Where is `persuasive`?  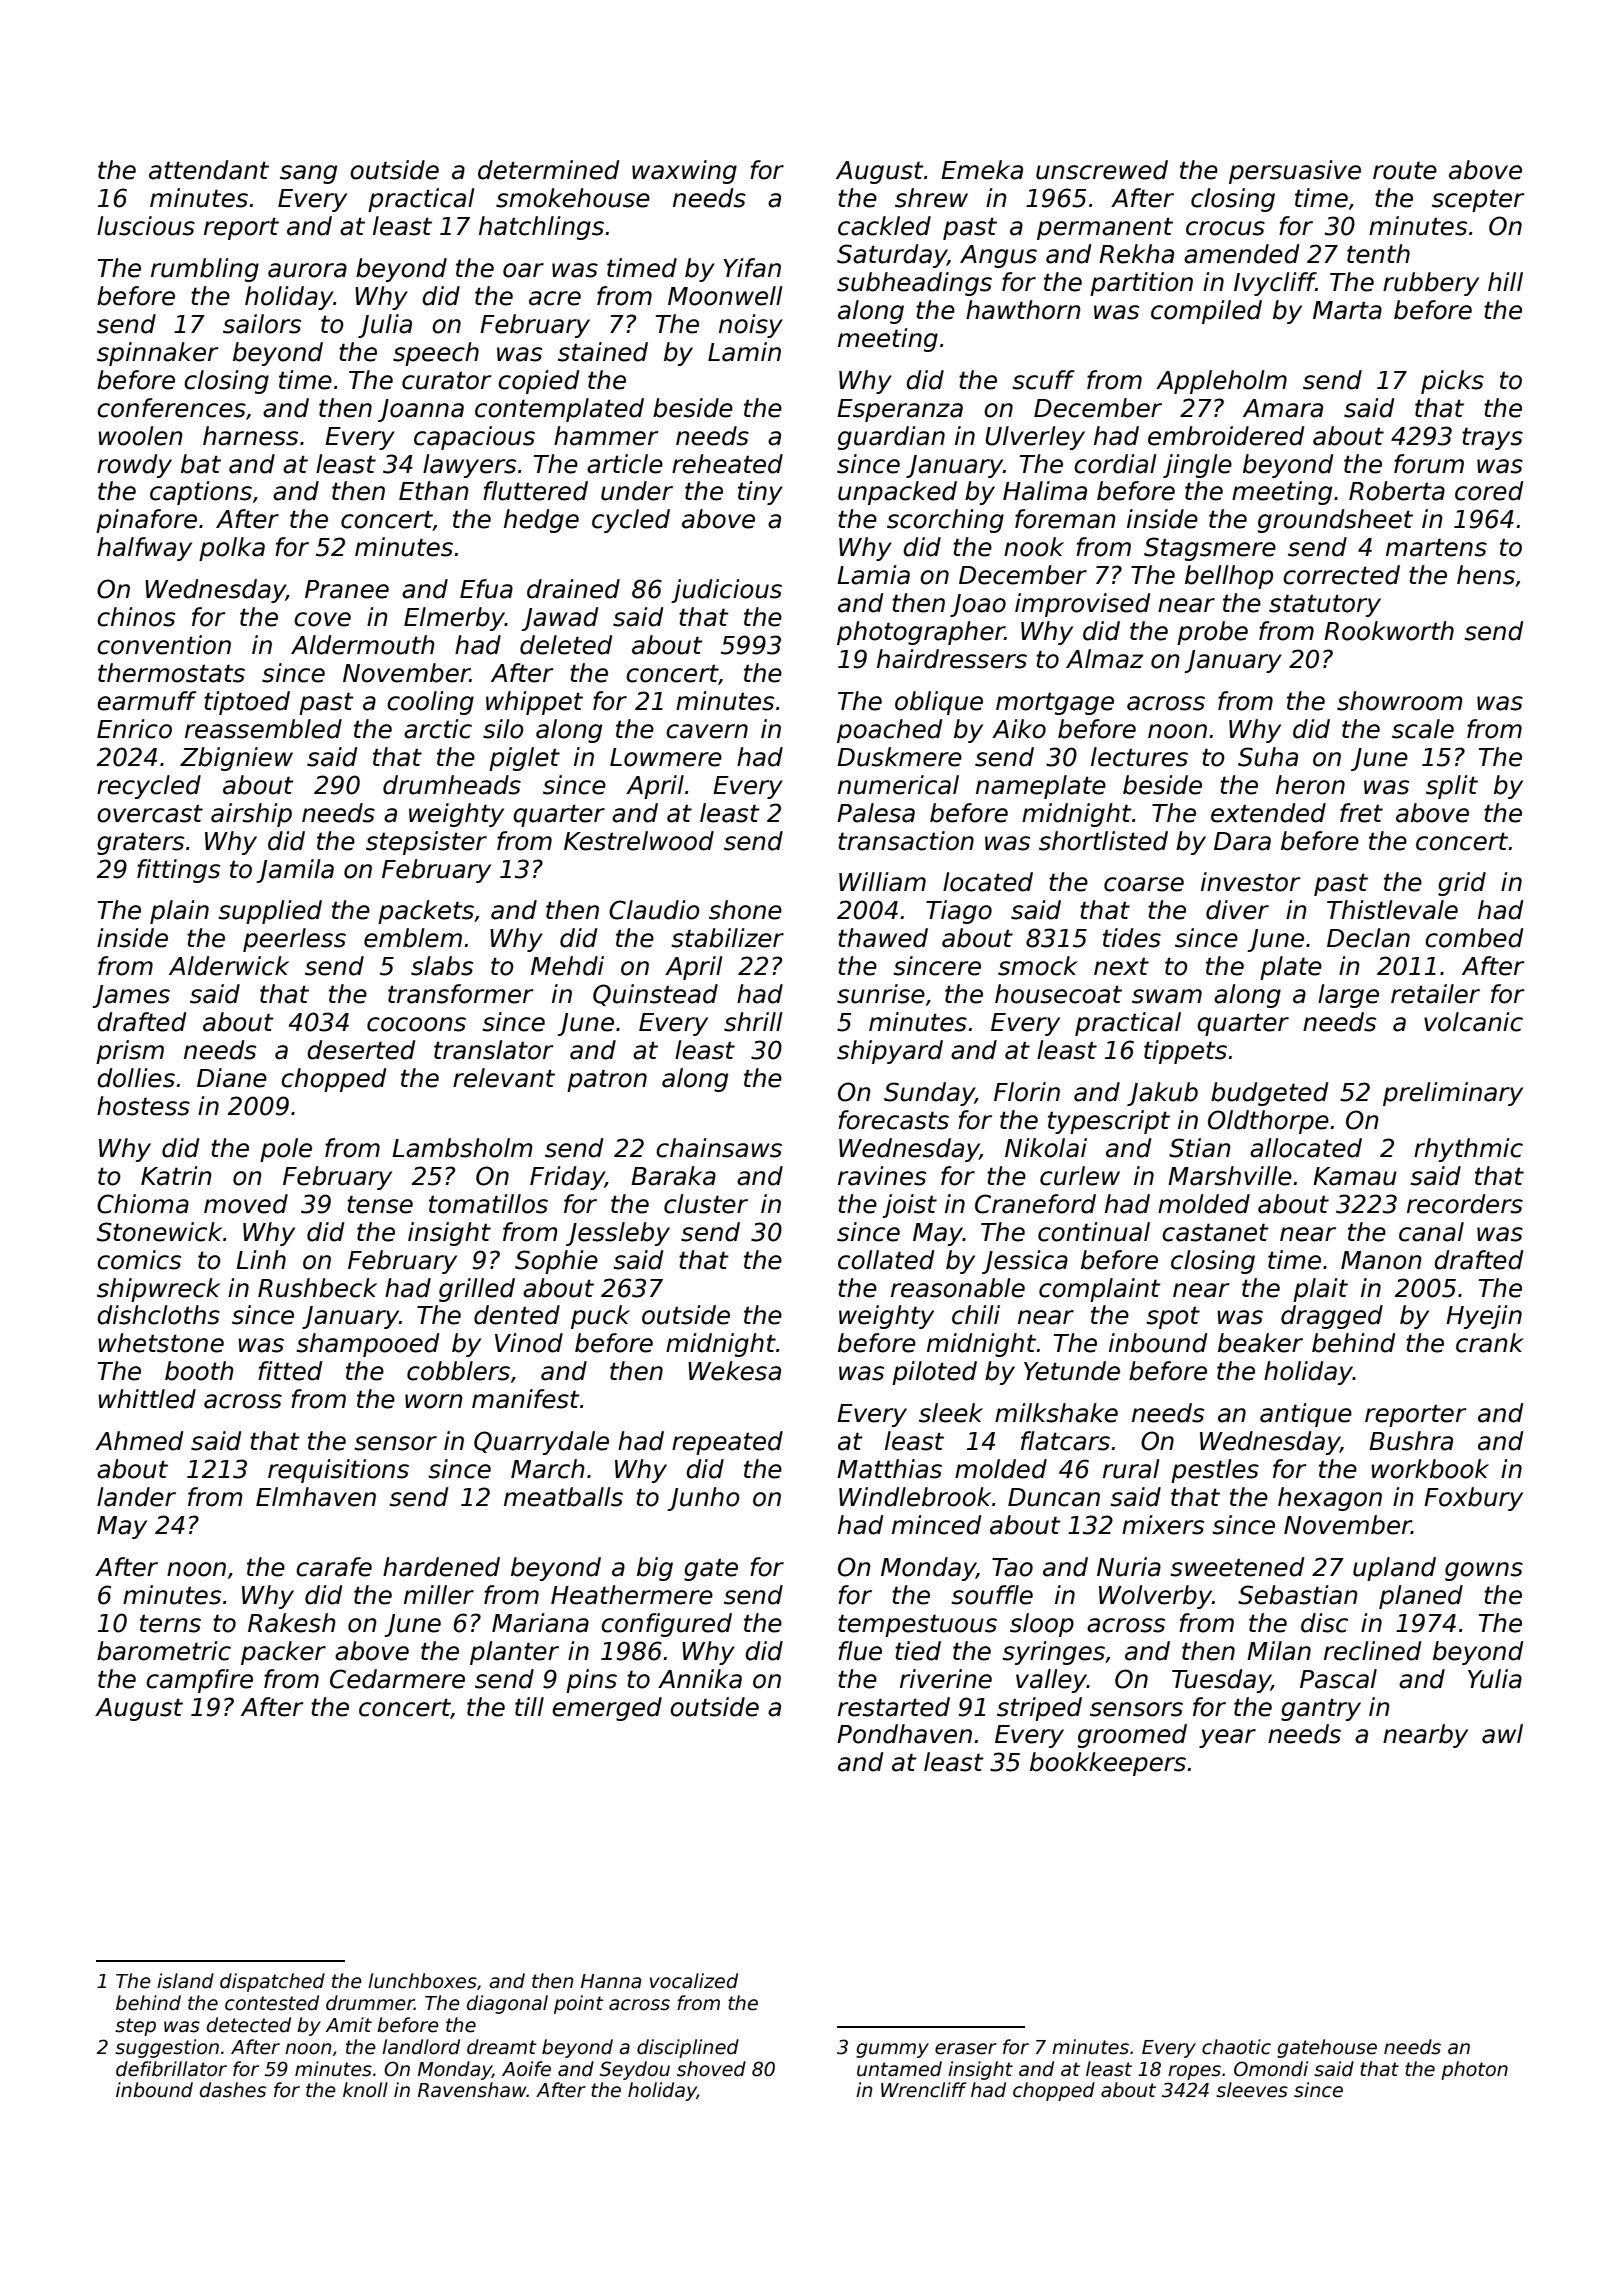 persuasive is located at coordinates (1295, 172).
